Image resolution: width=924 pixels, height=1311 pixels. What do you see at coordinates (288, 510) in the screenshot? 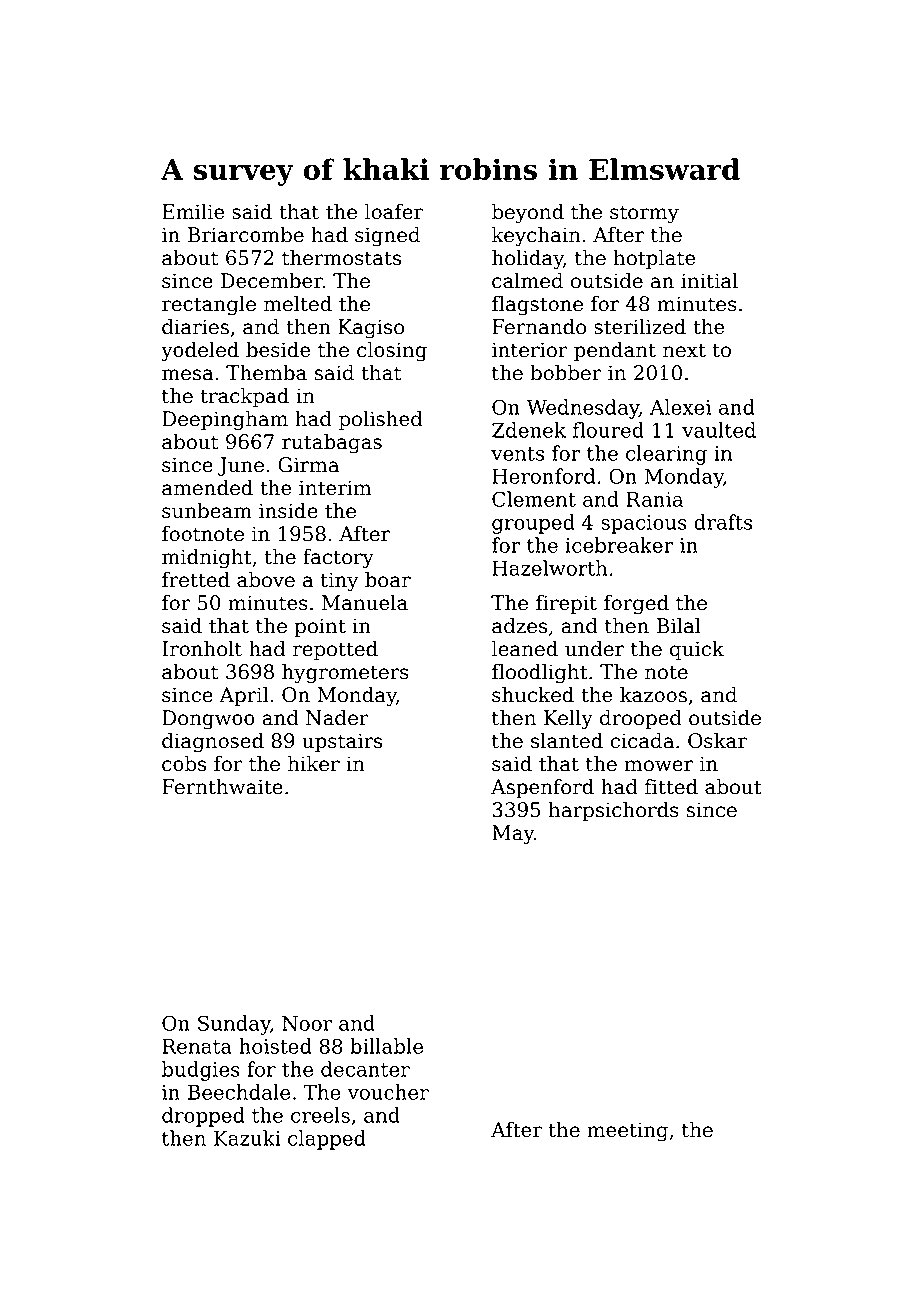
I see `inside` at bounding box center [288, 510].
